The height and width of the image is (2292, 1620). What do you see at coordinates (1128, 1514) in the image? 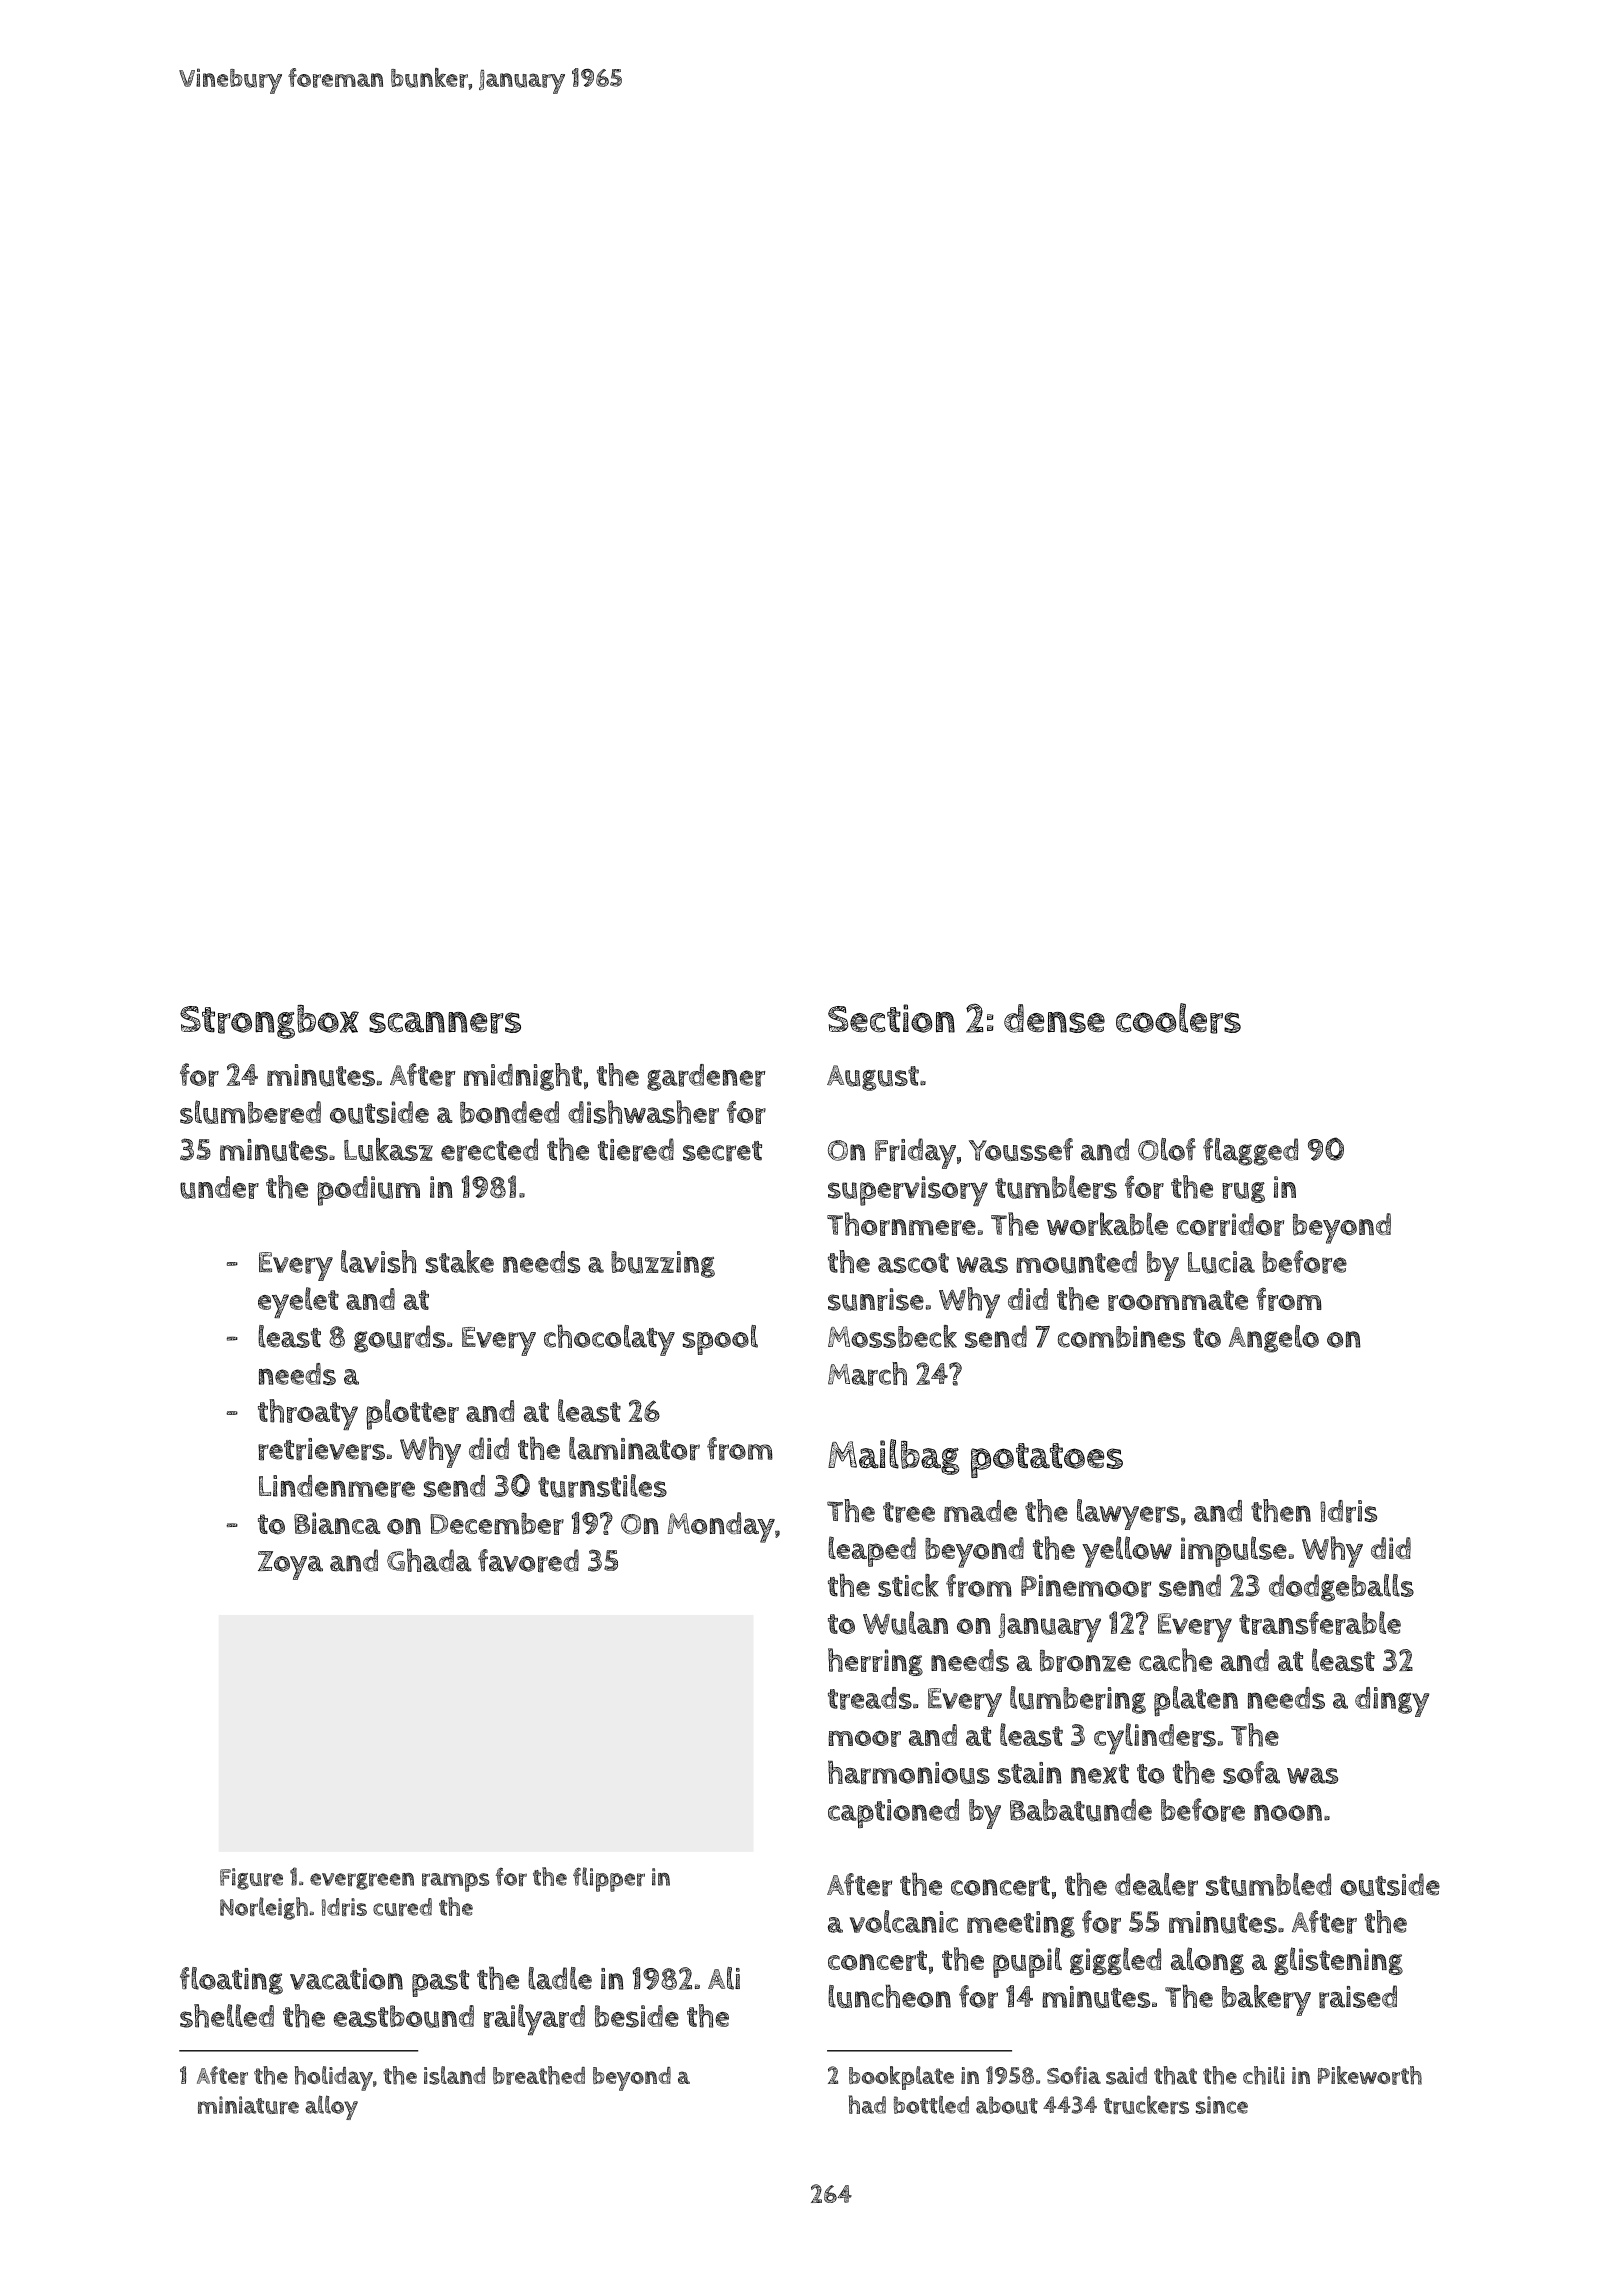
I see `lawyers` at bounding box center [1128, 1514].
